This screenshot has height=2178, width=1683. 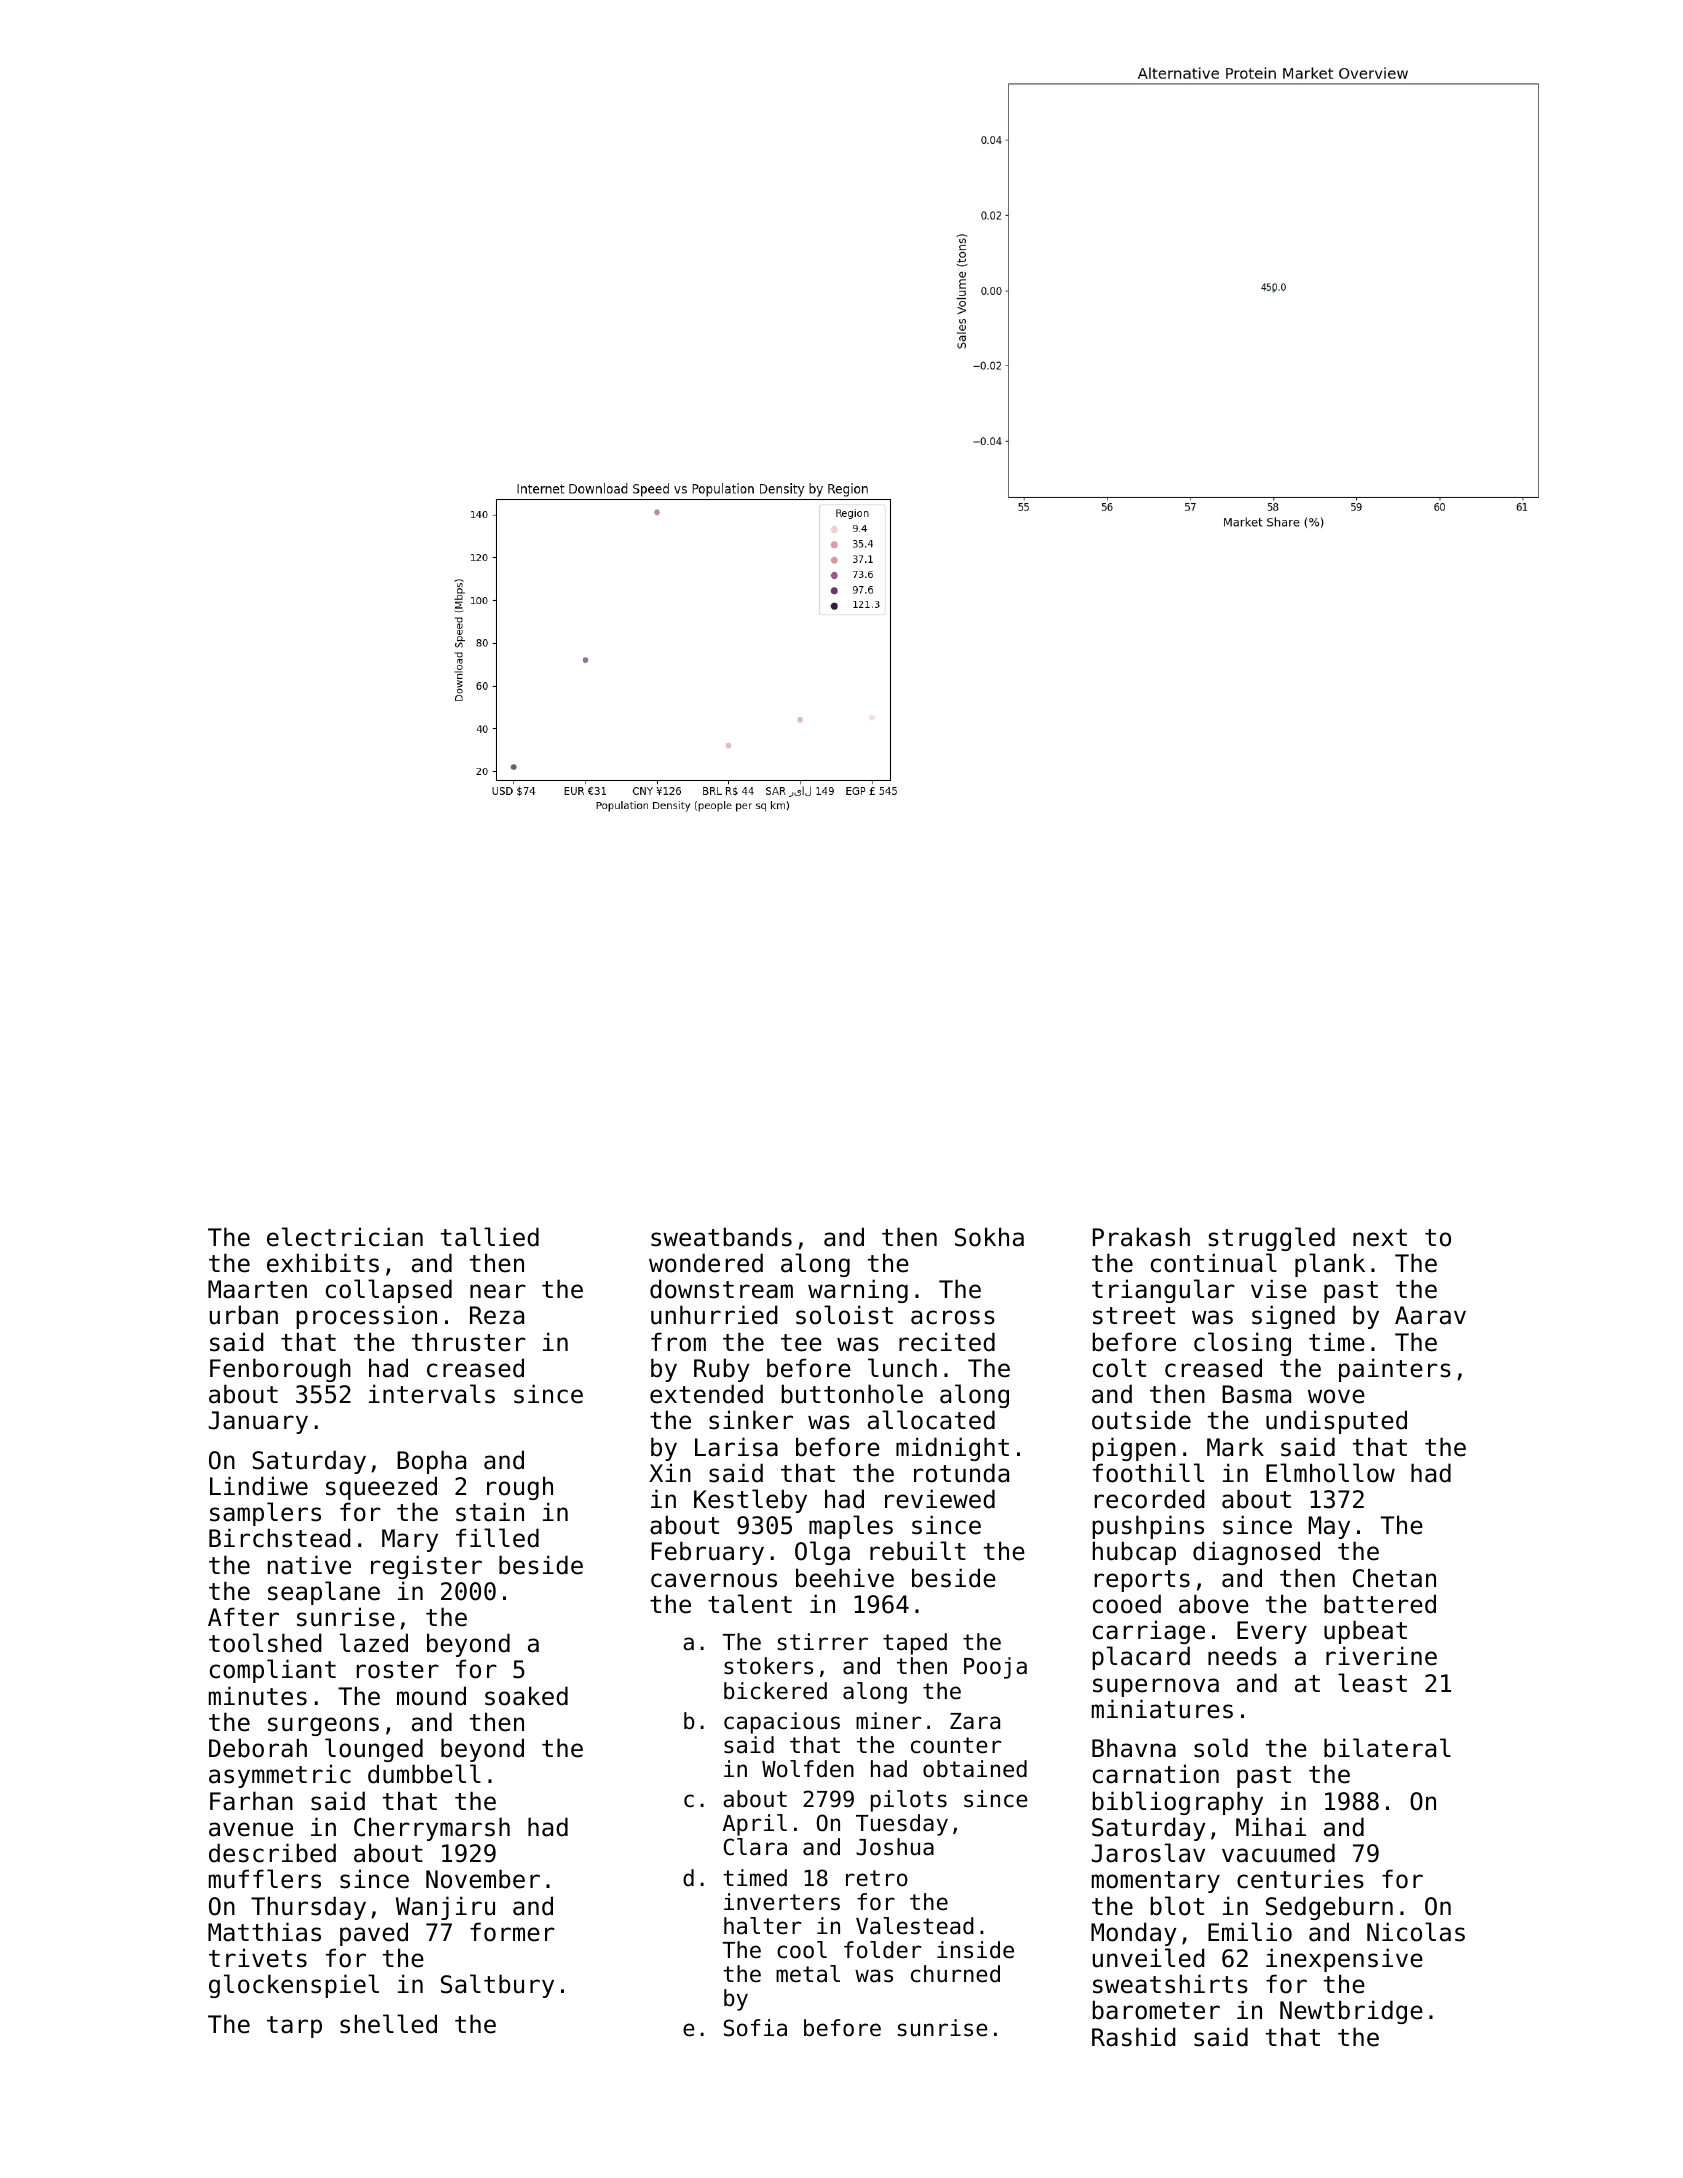 I want to click on minutes, so click(x=258, y=1696).
